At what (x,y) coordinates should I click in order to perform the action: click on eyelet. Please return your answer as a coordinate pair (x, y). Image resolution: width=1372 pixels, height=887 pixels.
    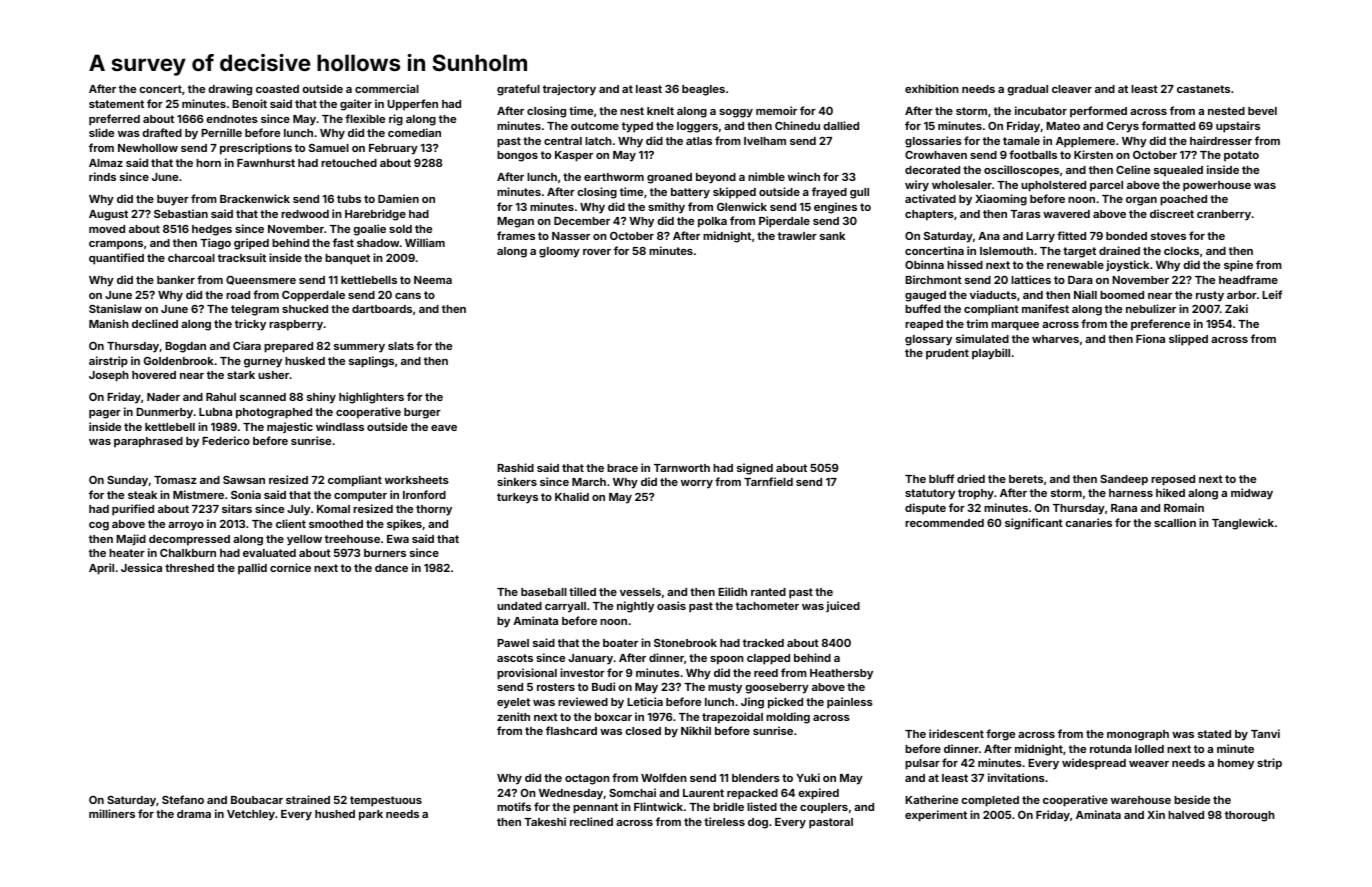
    Looking at the image, I should click on (513, 703).
